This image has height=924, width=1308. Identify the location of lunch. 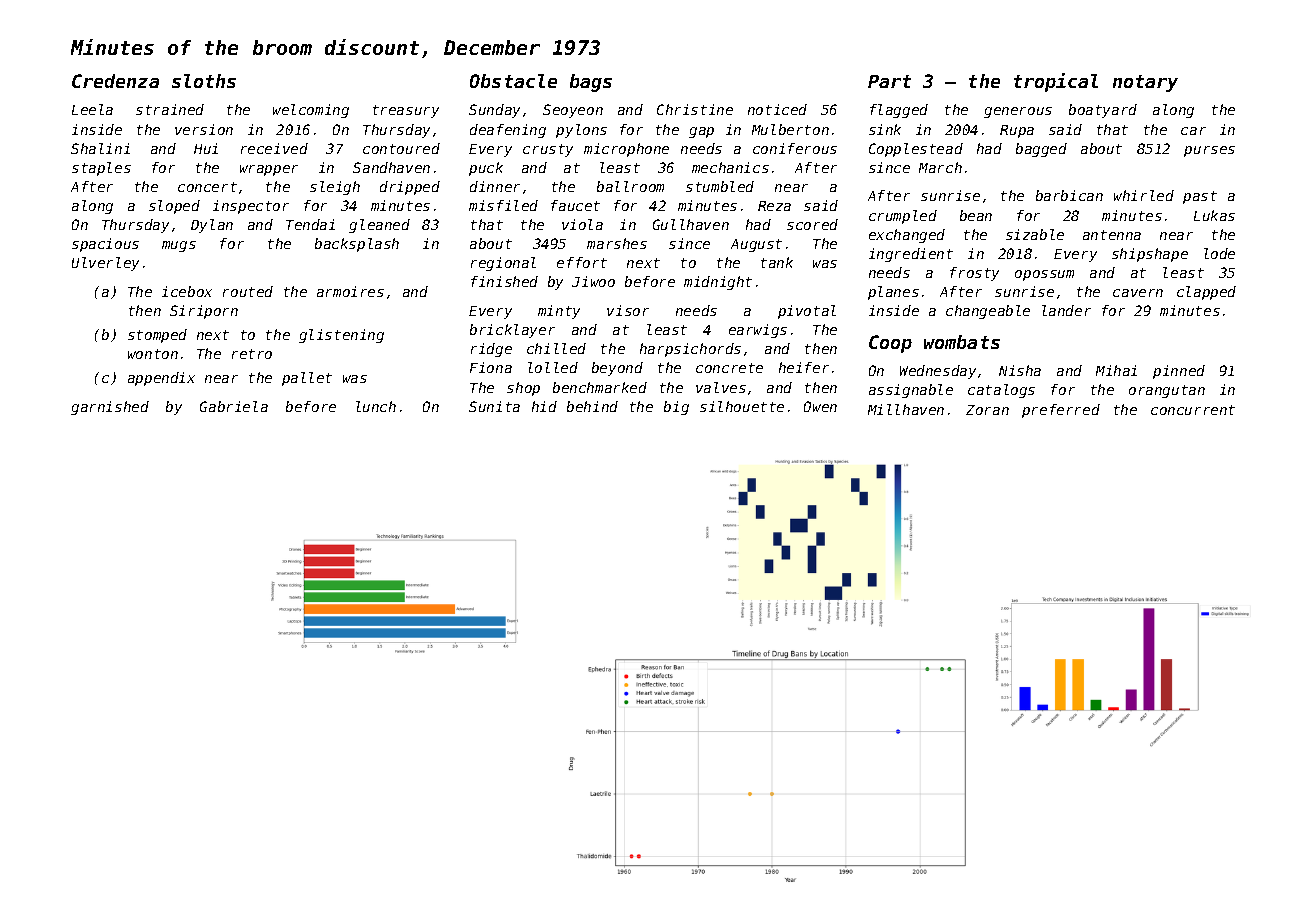
(376, 406).
